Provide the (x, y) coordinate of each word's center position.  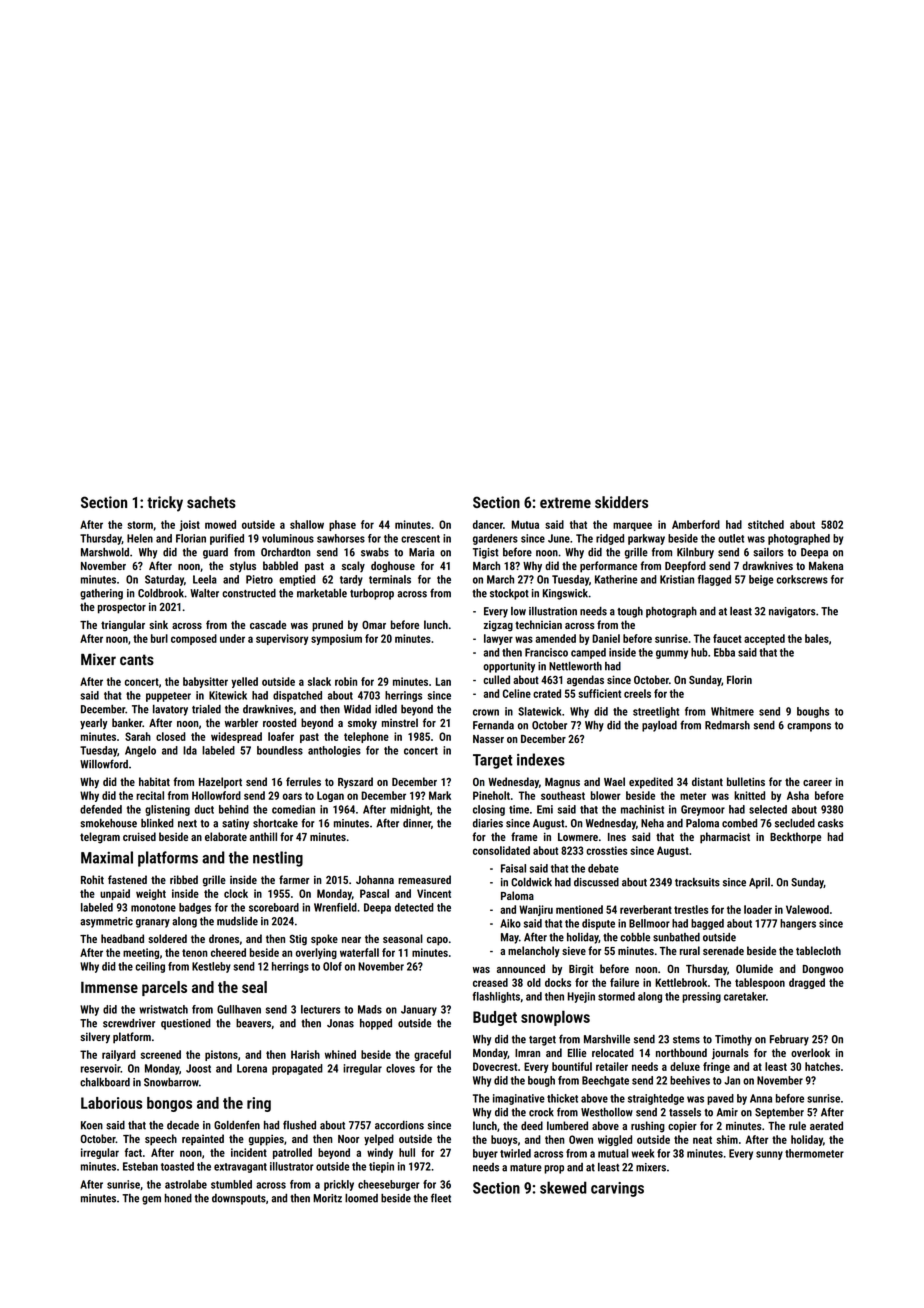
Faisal (513, 868)
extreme (565, 502)
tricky (165, 504)
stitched (766, 524)
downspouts (239, 1199)
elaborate (226, 836)
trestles (691, 909)
